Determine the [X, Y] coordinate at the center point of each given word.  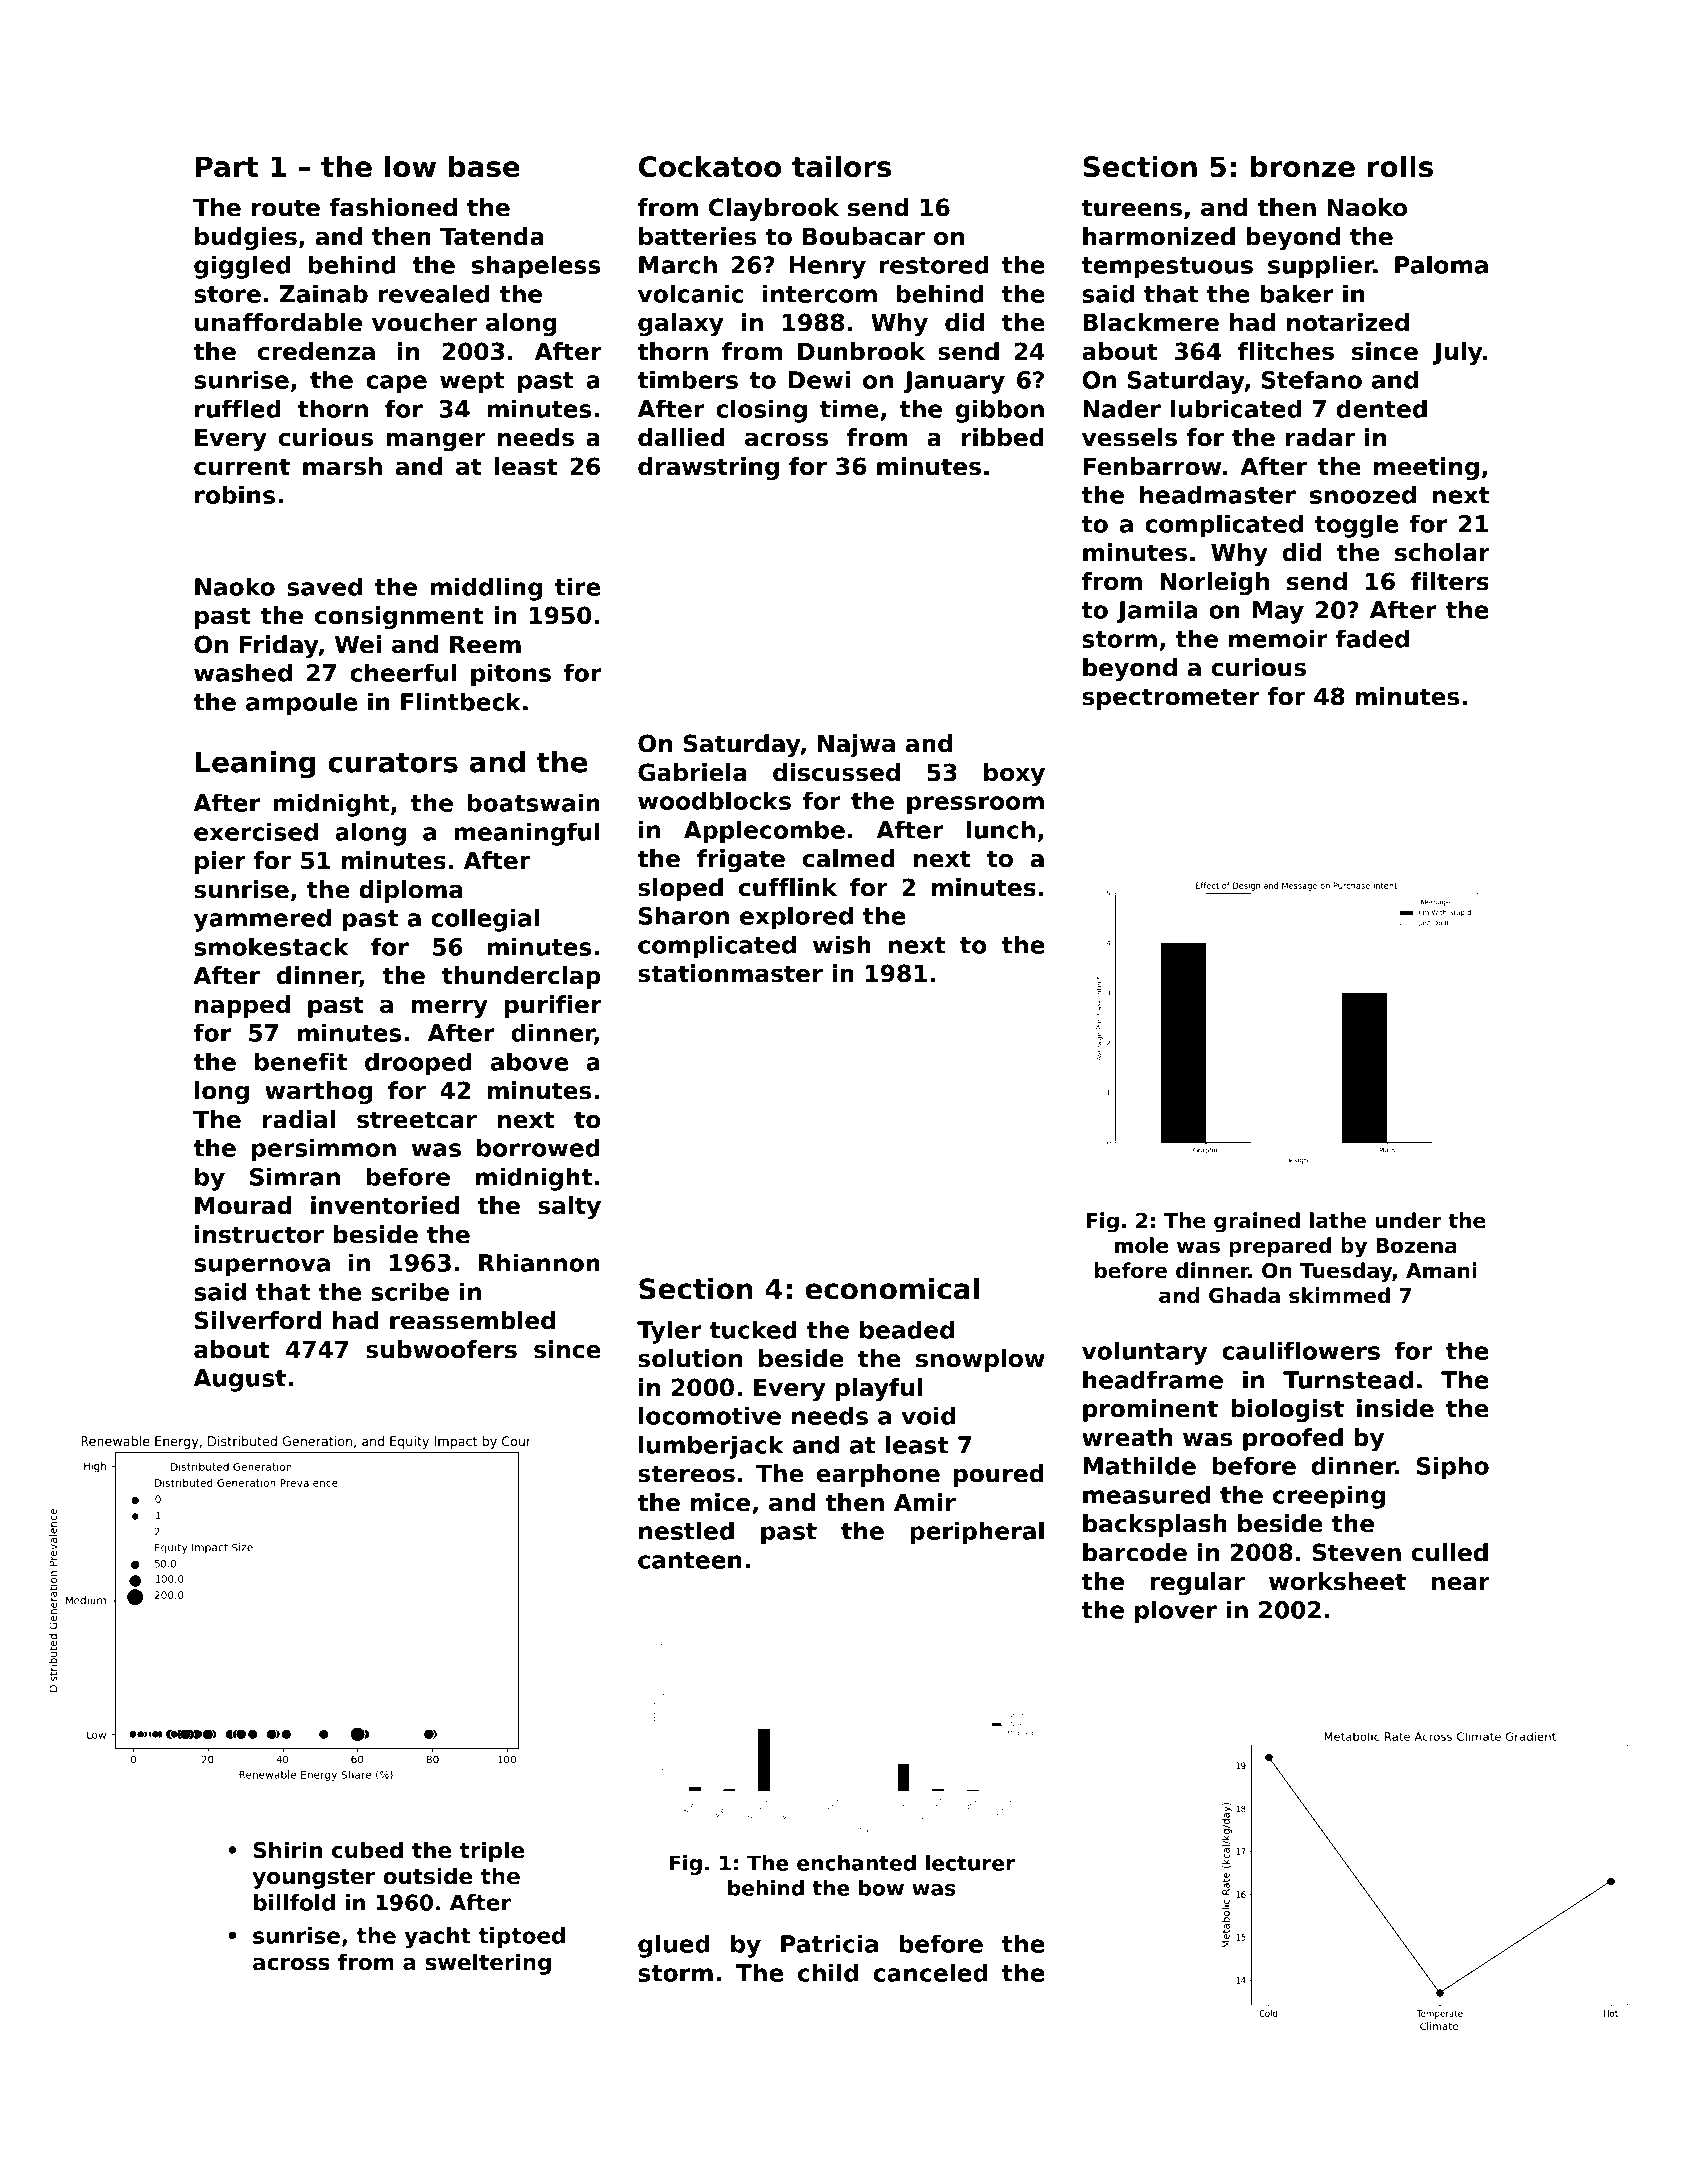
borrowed [538, 1147]
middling [486, 589]
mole [1141, 1245]
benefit [301, 1061]
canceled [930, 1972]
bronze [1303, 166]
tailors [841, 166]
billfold [294, 1902]
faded [1372, 638]
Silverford [258, 1320]
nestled [686, 1530]
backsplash [1155, 1525]
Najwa [856, 745]
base [484, 166]
